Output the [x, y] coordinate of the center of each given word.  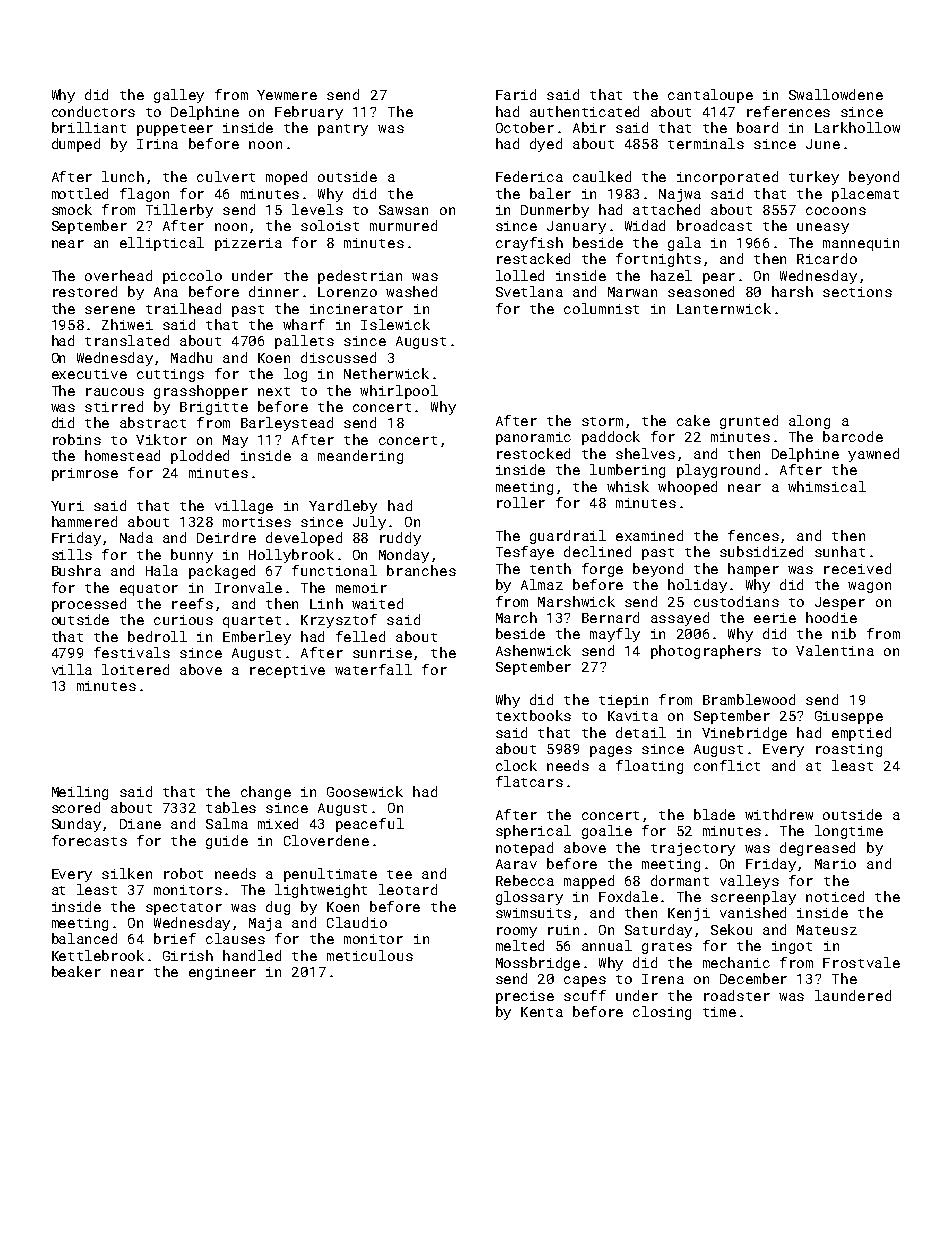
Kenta [542, 1012]
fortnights [658, 260]
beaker [76, 971]
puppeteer [175, 130]
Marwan [632, 292]
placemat [865, 195]
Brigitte [214, 408]
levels [317, 209]
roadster [737, 995]
